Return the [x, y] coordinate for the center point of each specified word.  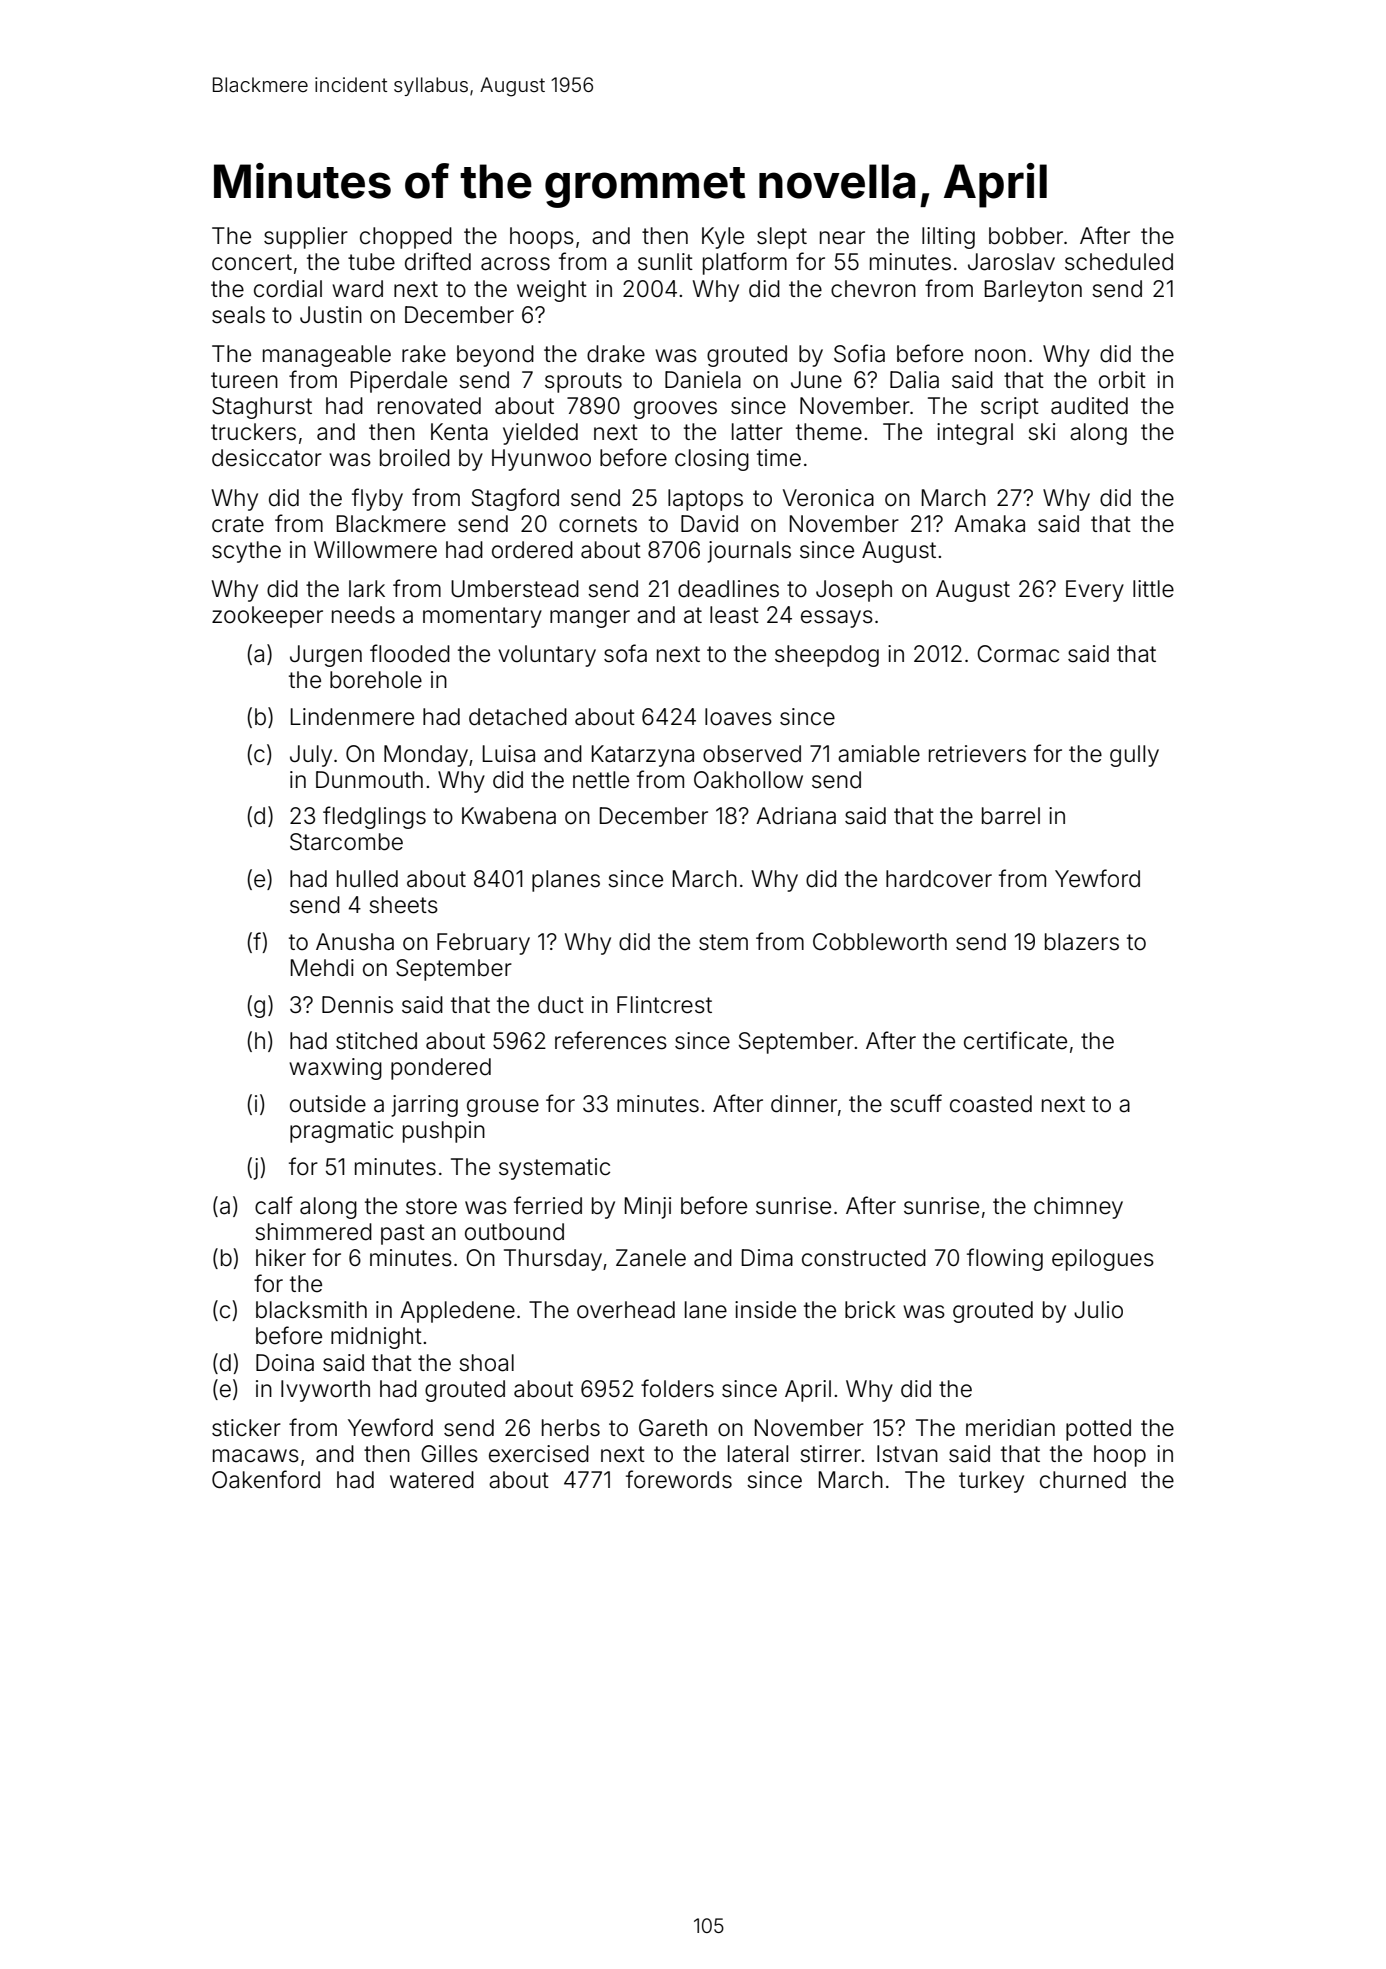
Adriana [796, 816]
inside [765, 1310]
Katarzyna [643, 756]
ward [357, 289]
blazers [1082, 942]
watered [432, 1480]
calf [274, 1205]
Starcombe [346, 842]
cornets [598, 524]
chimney [1078, 1208]
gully [1134, 756]
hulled [367, 879]
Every [1095, 591]
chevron [873, 289]
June [816, 380]
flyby [377, 499]
